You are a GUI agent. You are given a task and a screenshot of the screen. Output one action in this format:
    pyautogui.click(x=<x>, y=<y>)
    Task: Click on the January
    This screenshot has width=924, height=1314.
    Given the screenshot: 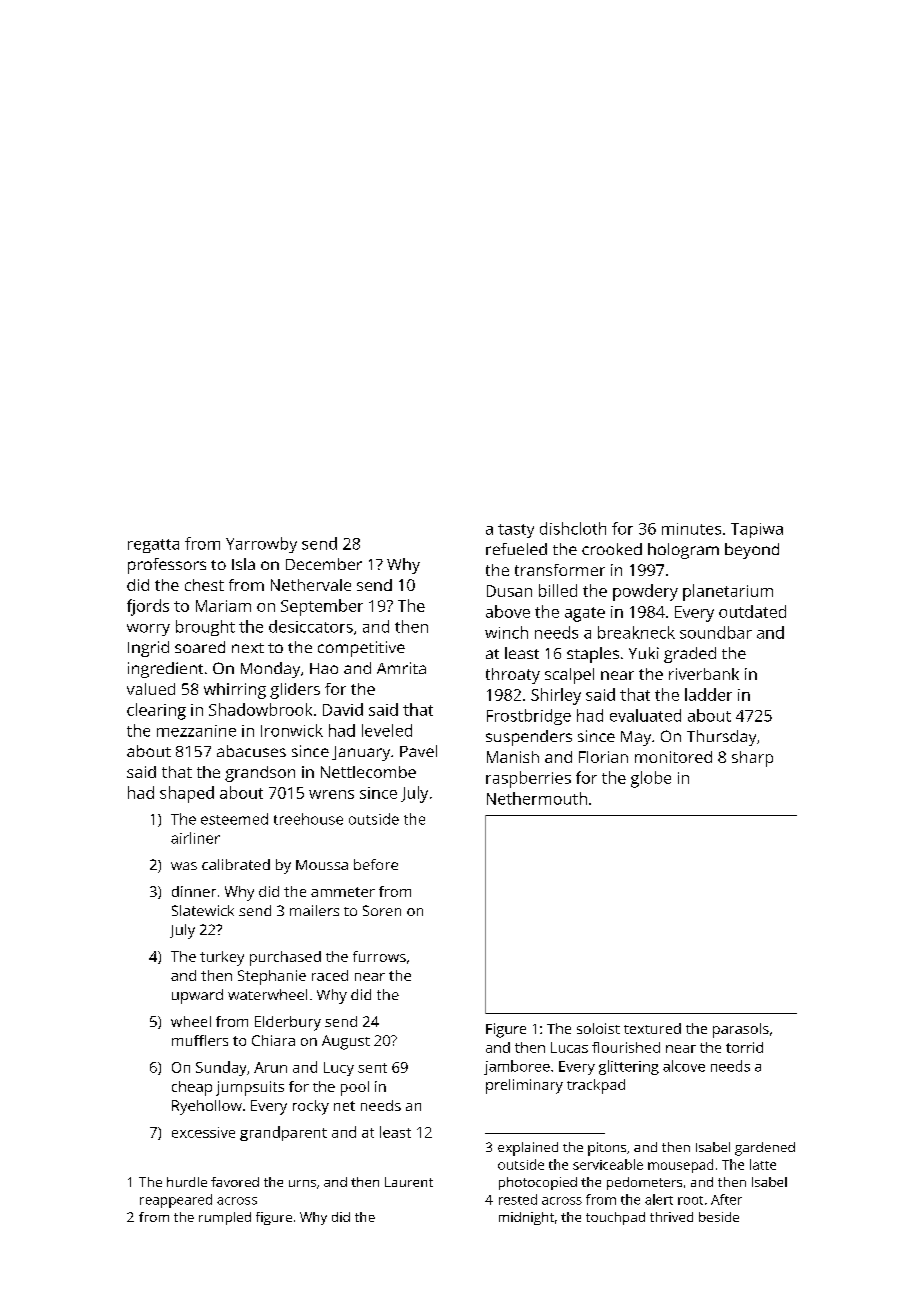 What is the action you would take?
    pyautogui.click(x=361, y=753)
